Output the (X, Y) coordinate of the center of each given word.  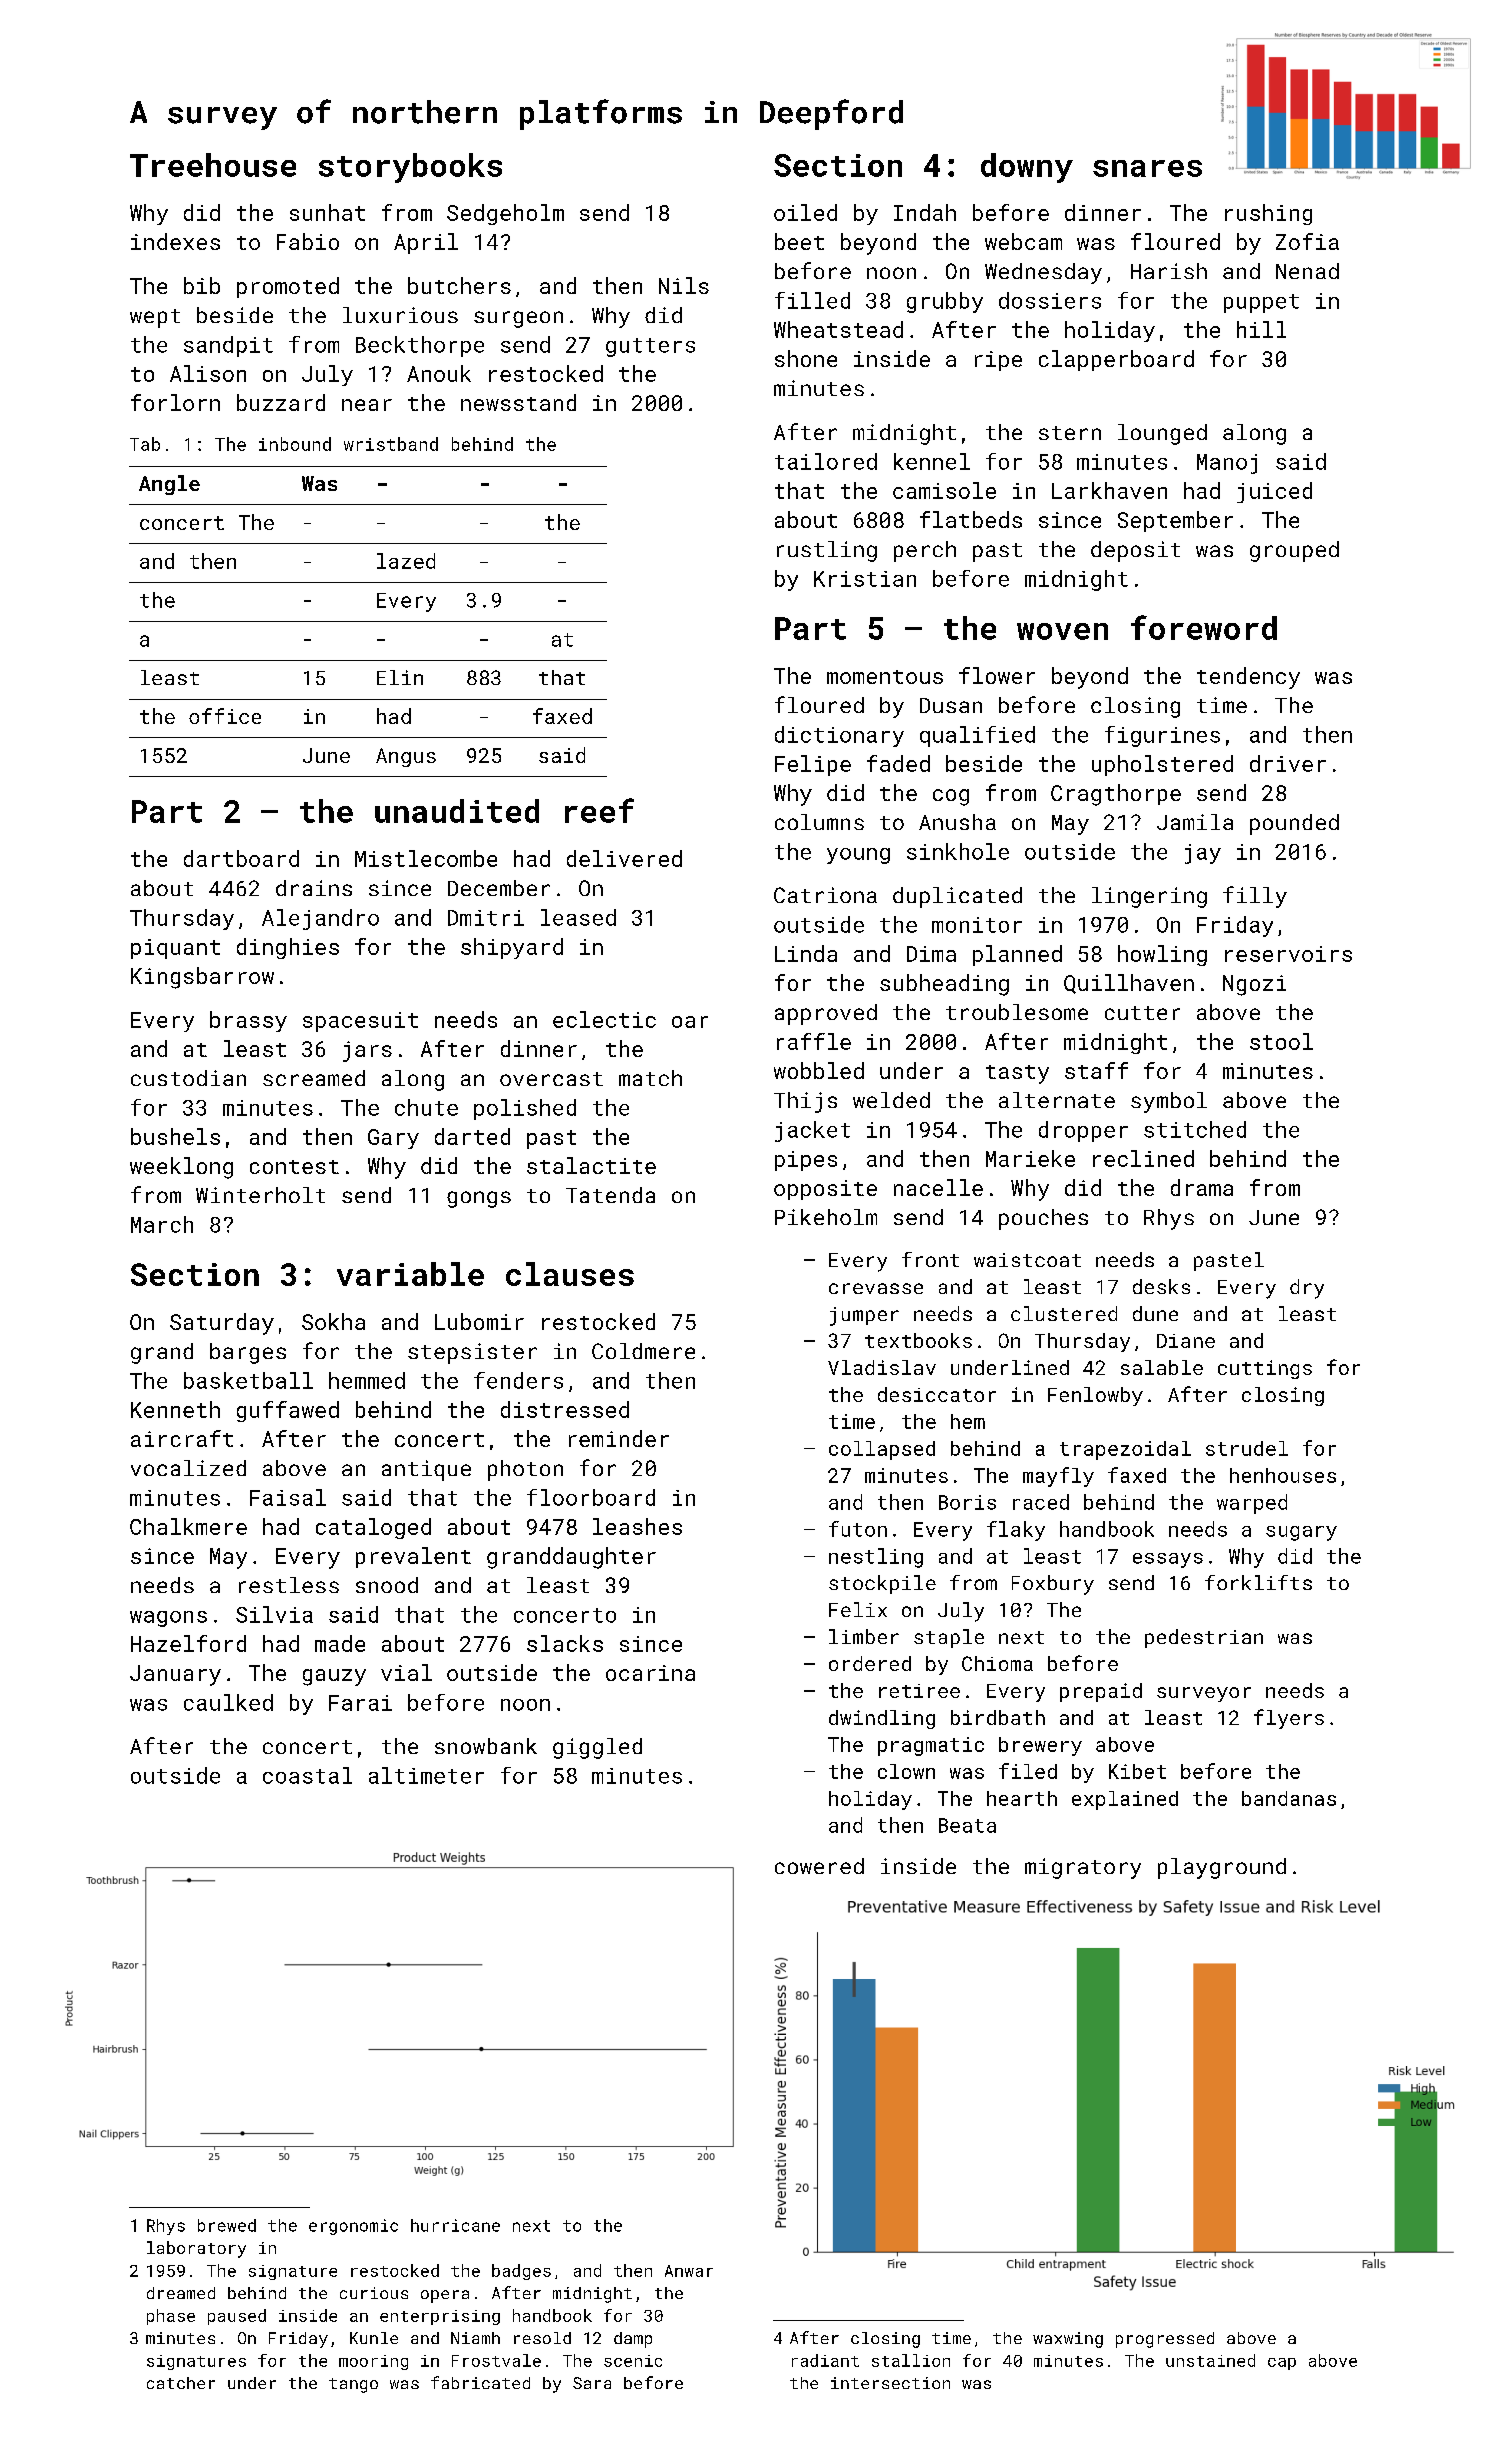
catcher (181, 2383)
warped (1252, 1504)
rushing (1268, 214)
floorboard (591, 1497)
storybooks (410, 168)
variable (410, 1274)
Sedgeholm (505, 214)
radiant (825, 2360)
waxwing (1068, 2340)
